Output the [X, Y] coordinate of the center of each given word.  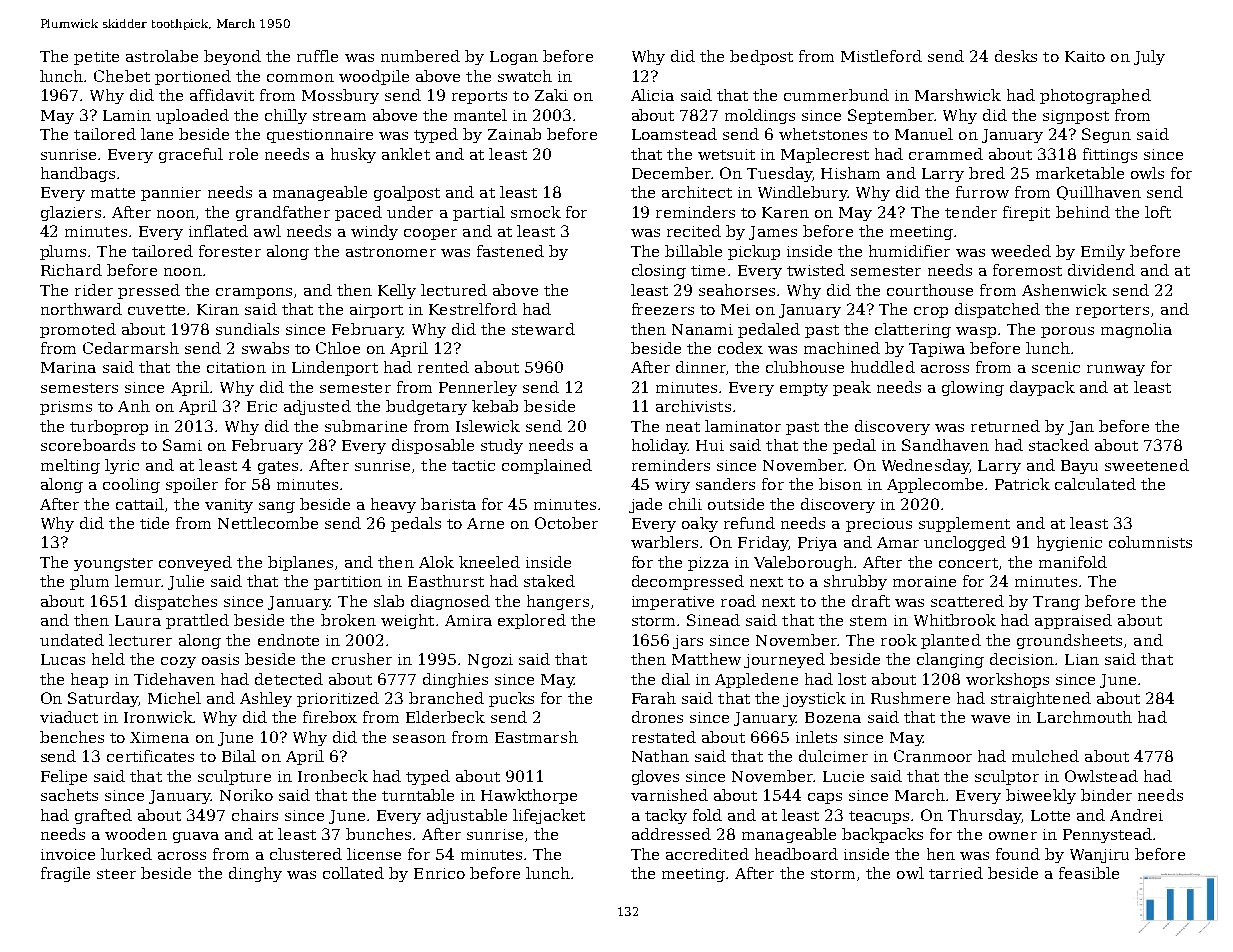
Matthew [706, 659]
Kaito [1085, 56]
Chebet [122, 76]
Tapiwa [937, 350]
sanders [725, 484]
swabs [265, 348]
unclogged [965, 543]
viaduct [69, 717]
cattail [140, 504]
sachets [69, 795]
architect [697, 192]
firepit [1026, 213]
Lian [1082, 659]
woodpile [374, 77]
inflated [218, 231]
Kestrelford [473, 309]
